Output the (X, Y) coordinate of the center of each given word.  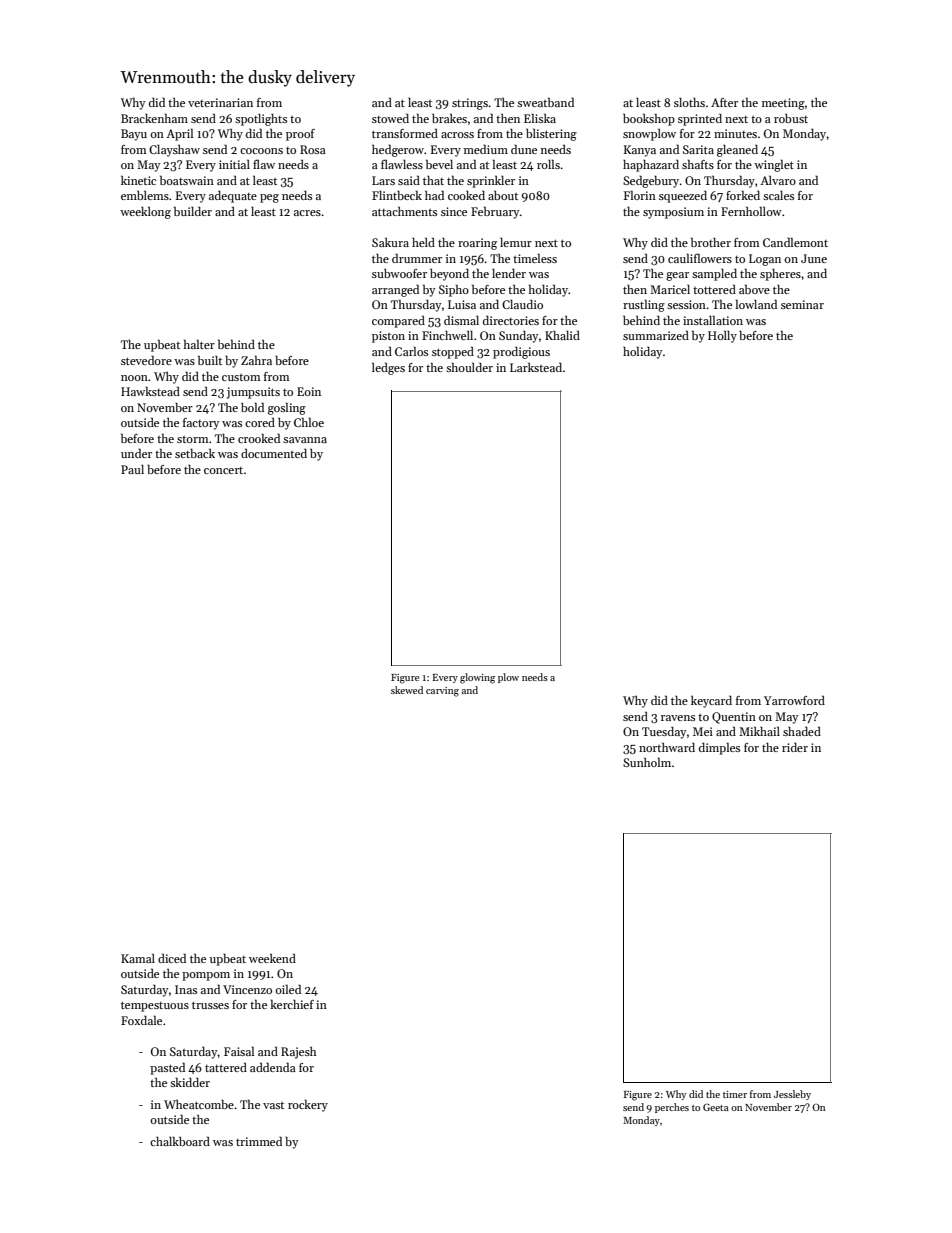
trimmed (259, 1141)
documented (274, 453)
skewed (407, 690)
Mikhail (759, 731)
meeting (783, 104)
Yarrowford (794, 700)
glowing (477, 678)
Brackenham (154, 118)
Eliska (540, 118)
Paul (132, 469)
